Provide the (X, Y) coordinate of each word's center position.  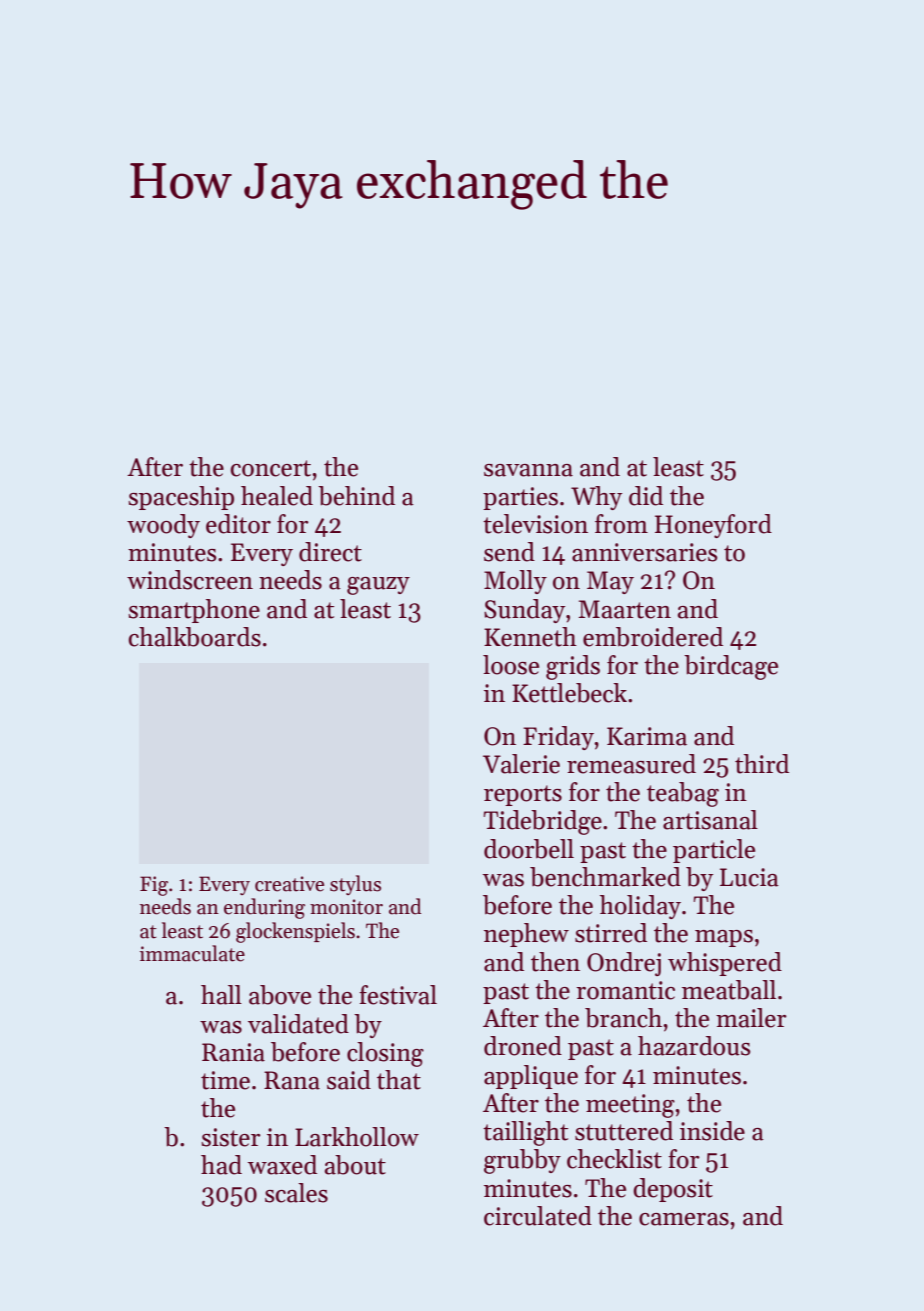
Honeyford (713, 526)
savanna (528, 470)
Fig (154, 886)
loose (511, 665)
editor (238, 524)
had (221, 1165)
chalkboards (195, 637)
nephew (526, 935)
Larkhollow (357, 1137)
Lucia (749, 877)
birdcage (731, 667)
